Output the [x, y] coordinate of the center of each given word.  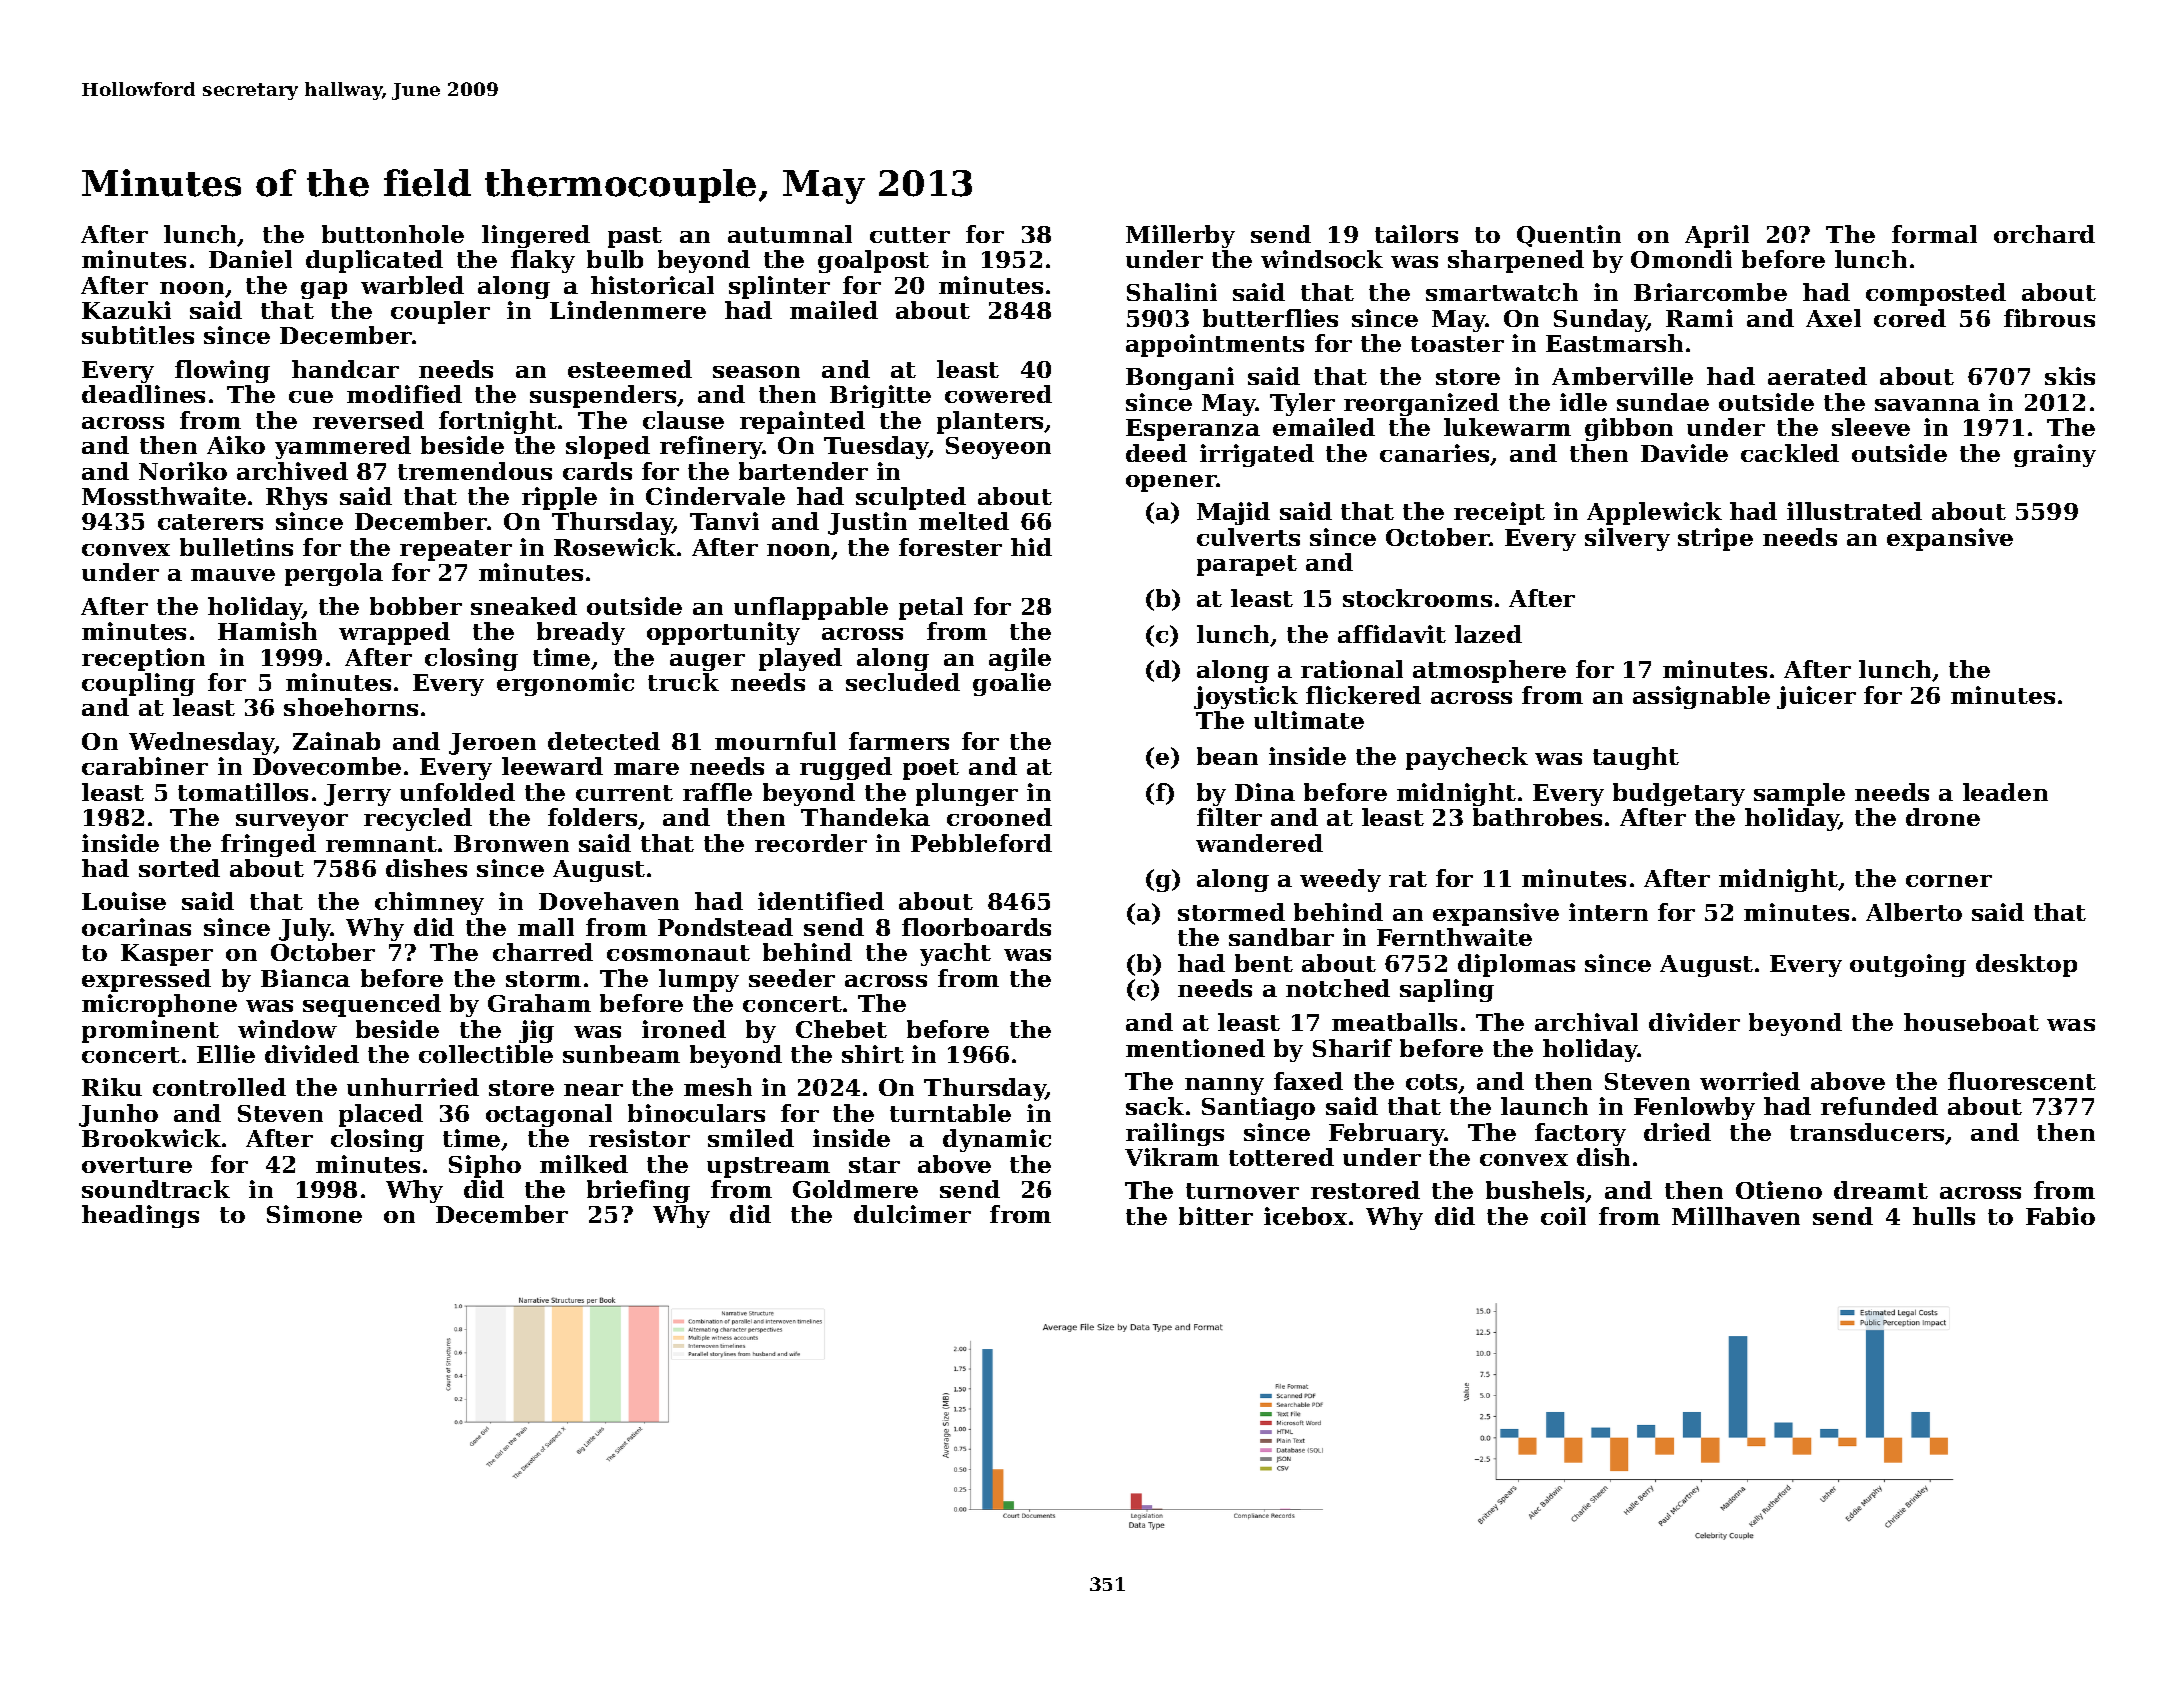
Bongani [1180, 378]
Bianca [305, 978]
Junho [118, 1115]
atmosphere [1489, 671]
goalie [1012, 684]
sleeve [1871, 427]
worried [1750, 1081]
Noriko [183, 471]
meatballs [1394, 1022]
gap [324, 290]
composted [1936, 294]
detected [604, 741]
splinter [779, 287]
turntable [950, 1113]
